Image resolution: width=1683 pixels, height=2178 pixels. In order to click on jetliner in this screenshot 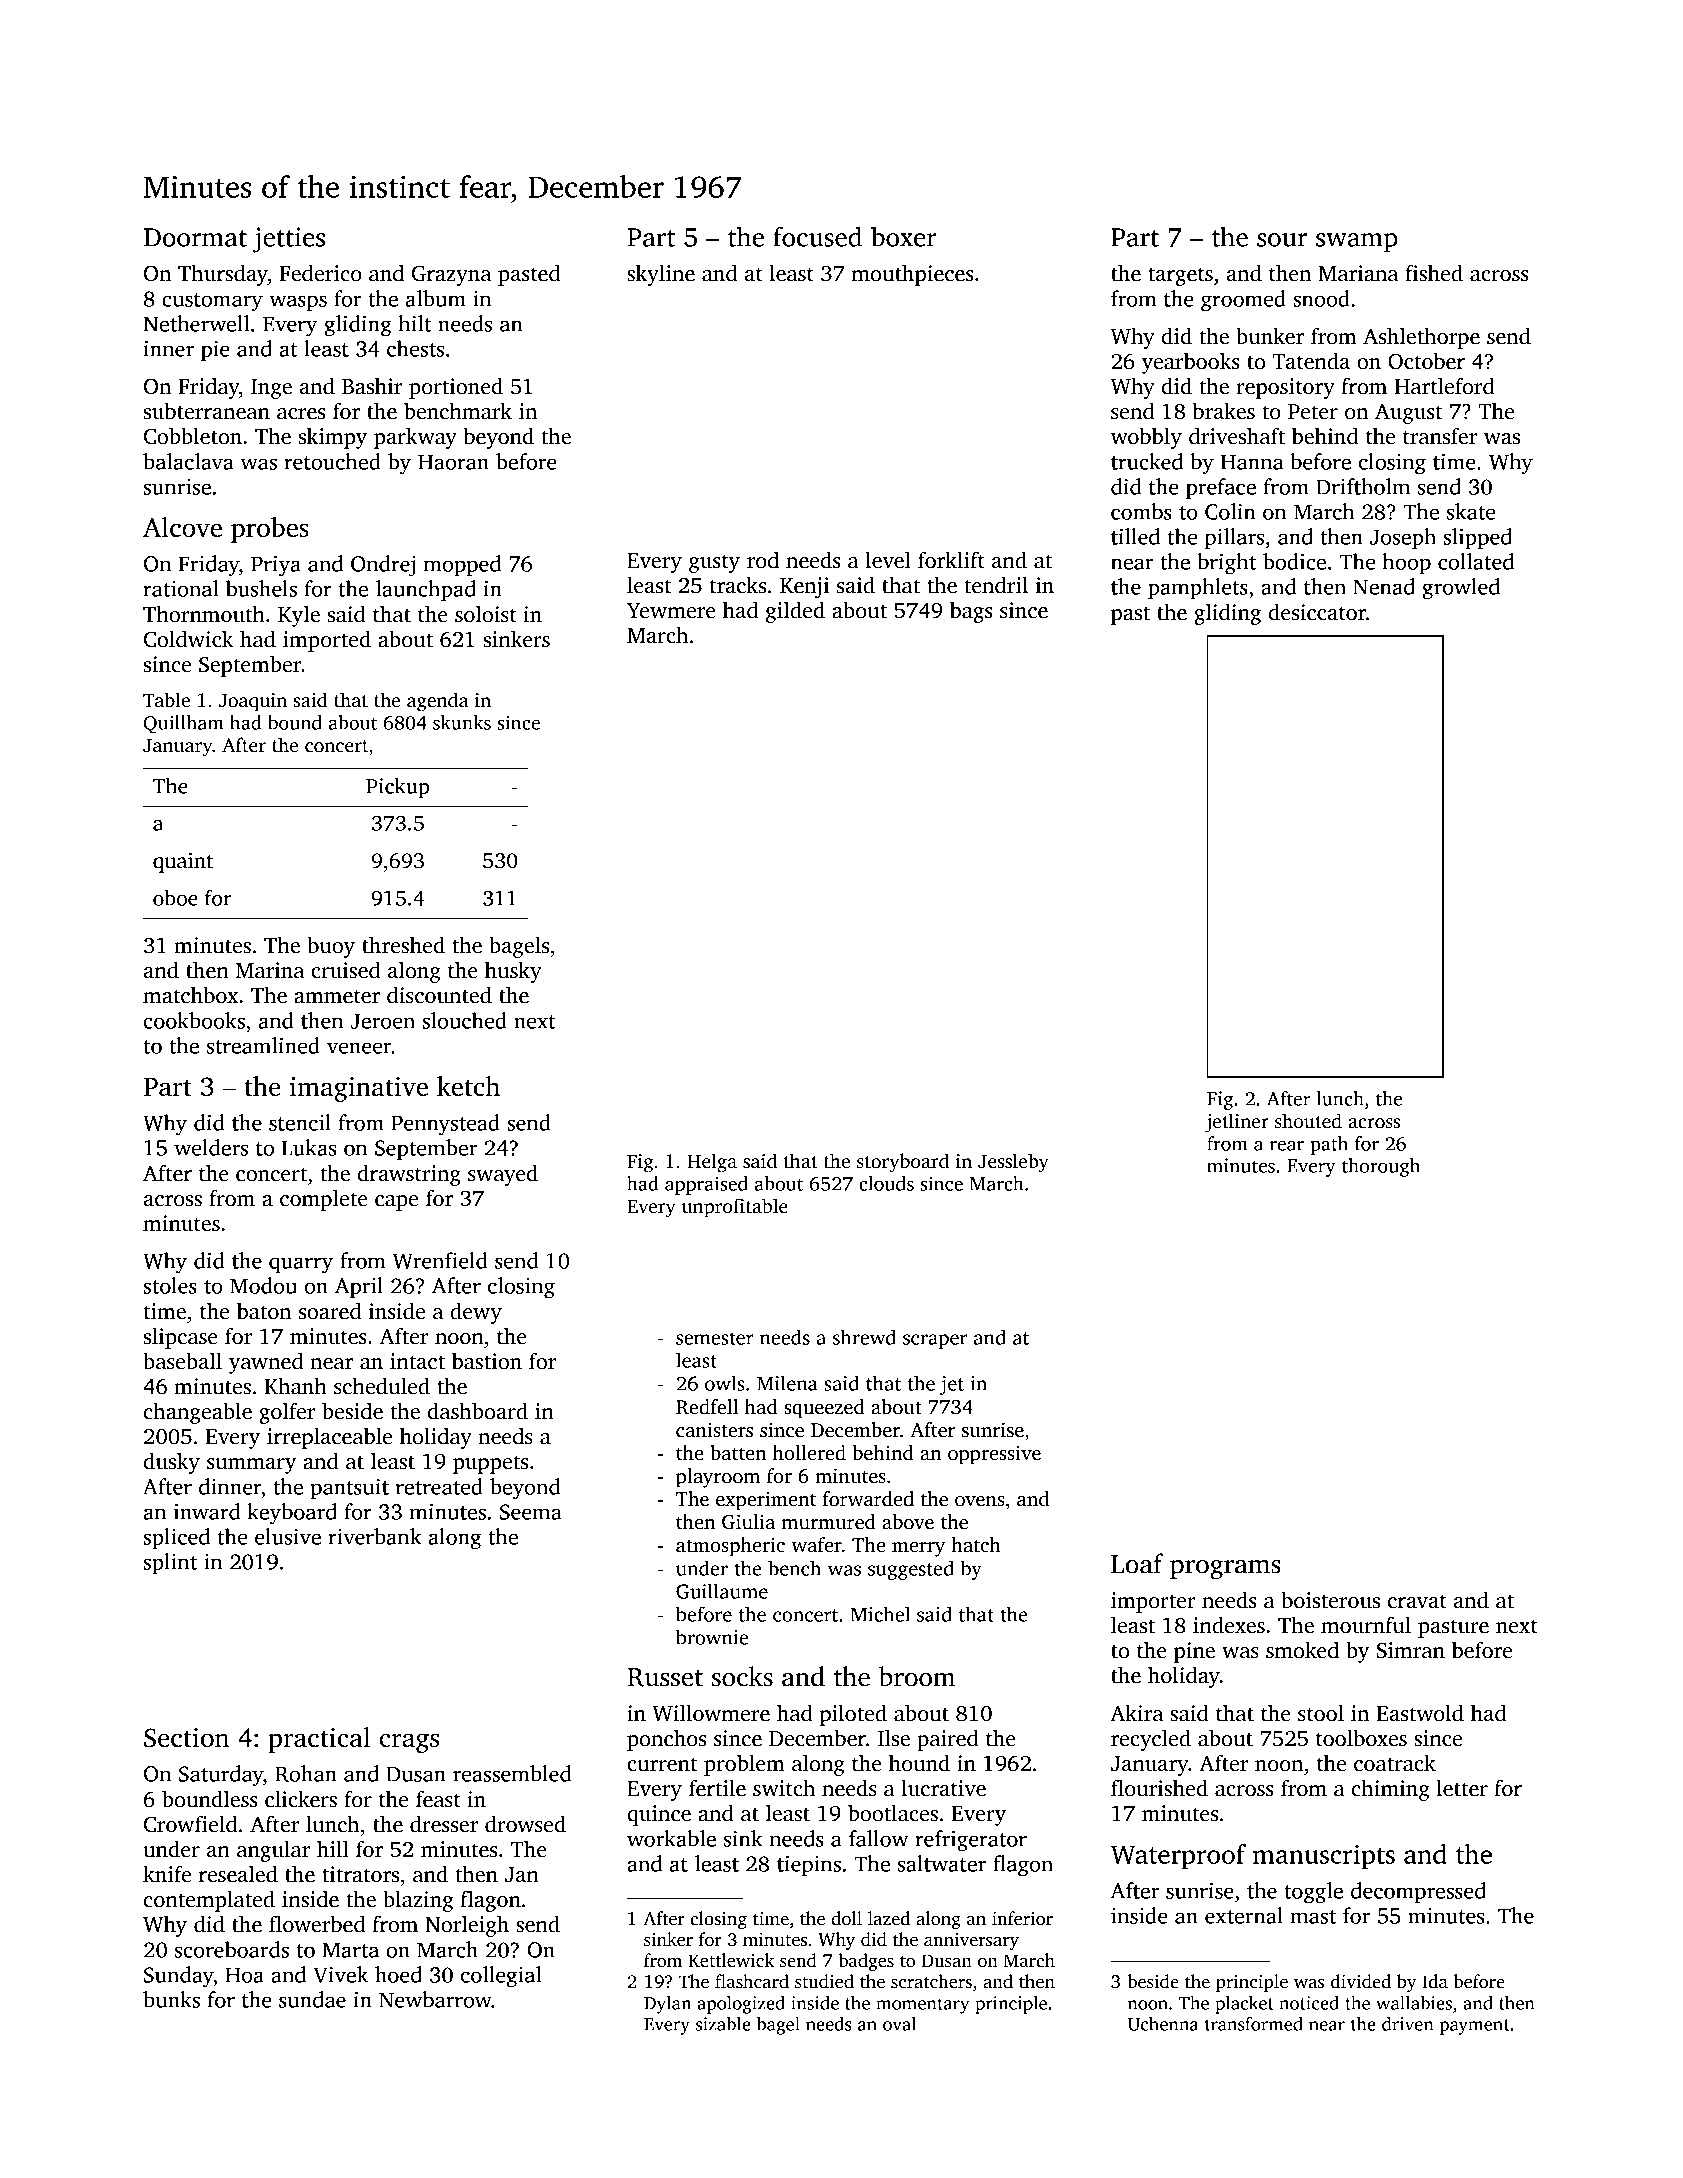, I will do `click(1237, 1123)`.
